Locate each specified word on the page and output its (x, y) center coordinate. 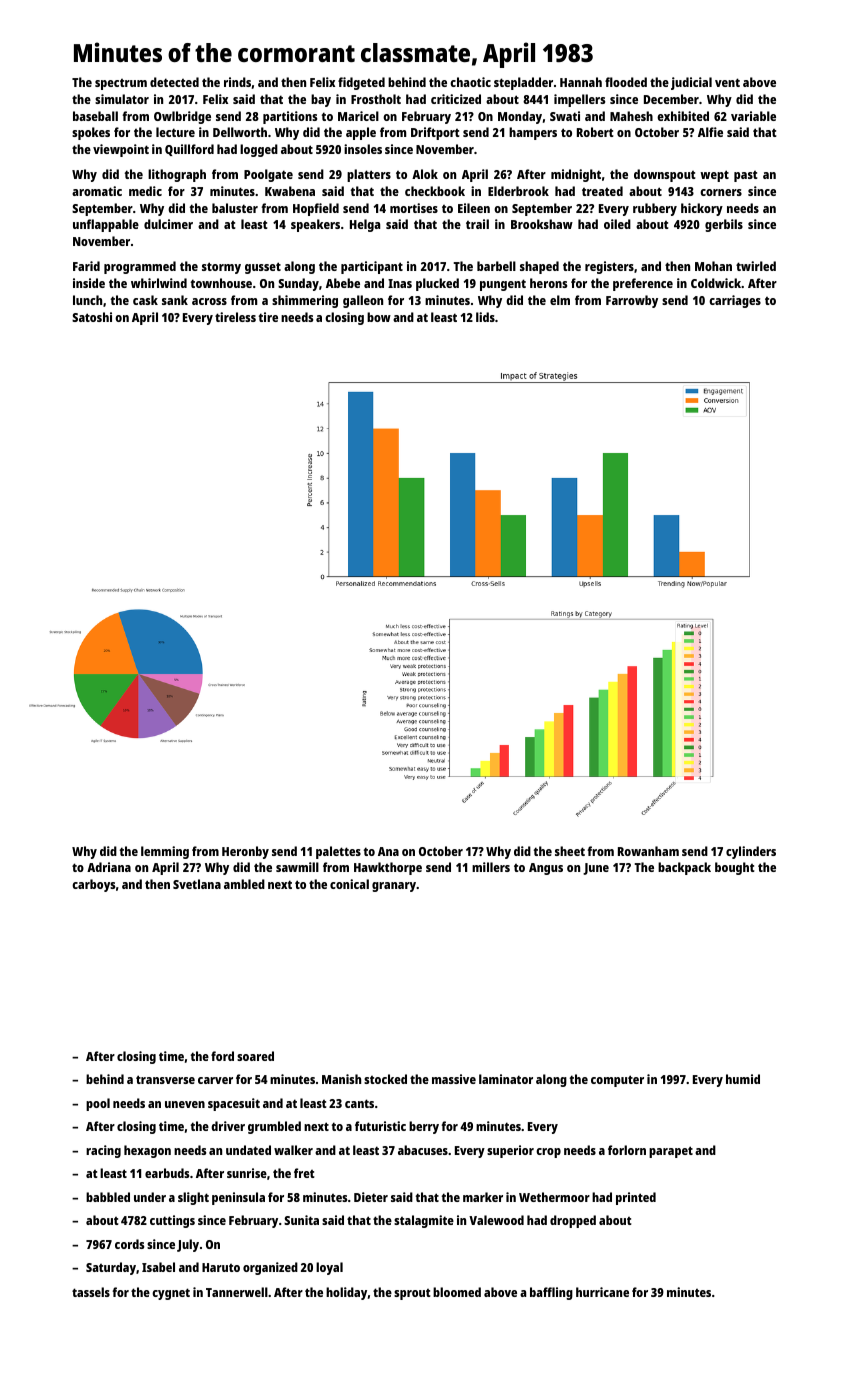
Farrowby (632, 301)
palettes (338, 852)
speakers (315, 225)
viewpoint (121, 150)
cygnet (171, 1294)
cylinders (751, 852)
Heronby (245, 852)
